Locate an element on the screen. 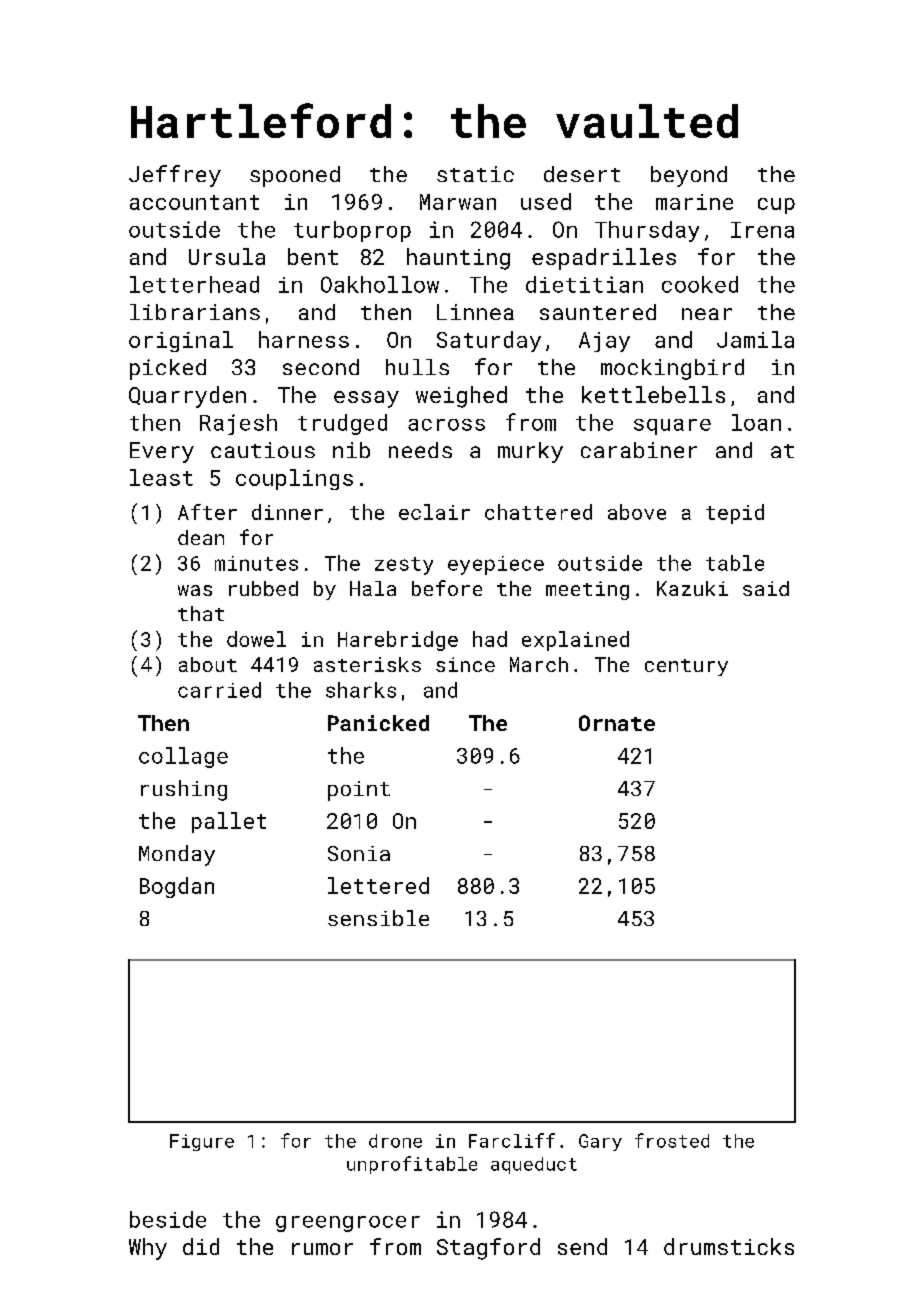 The width and height of the screenshot is (924, 1314). sauntered is located at coordinates (598, 312).
